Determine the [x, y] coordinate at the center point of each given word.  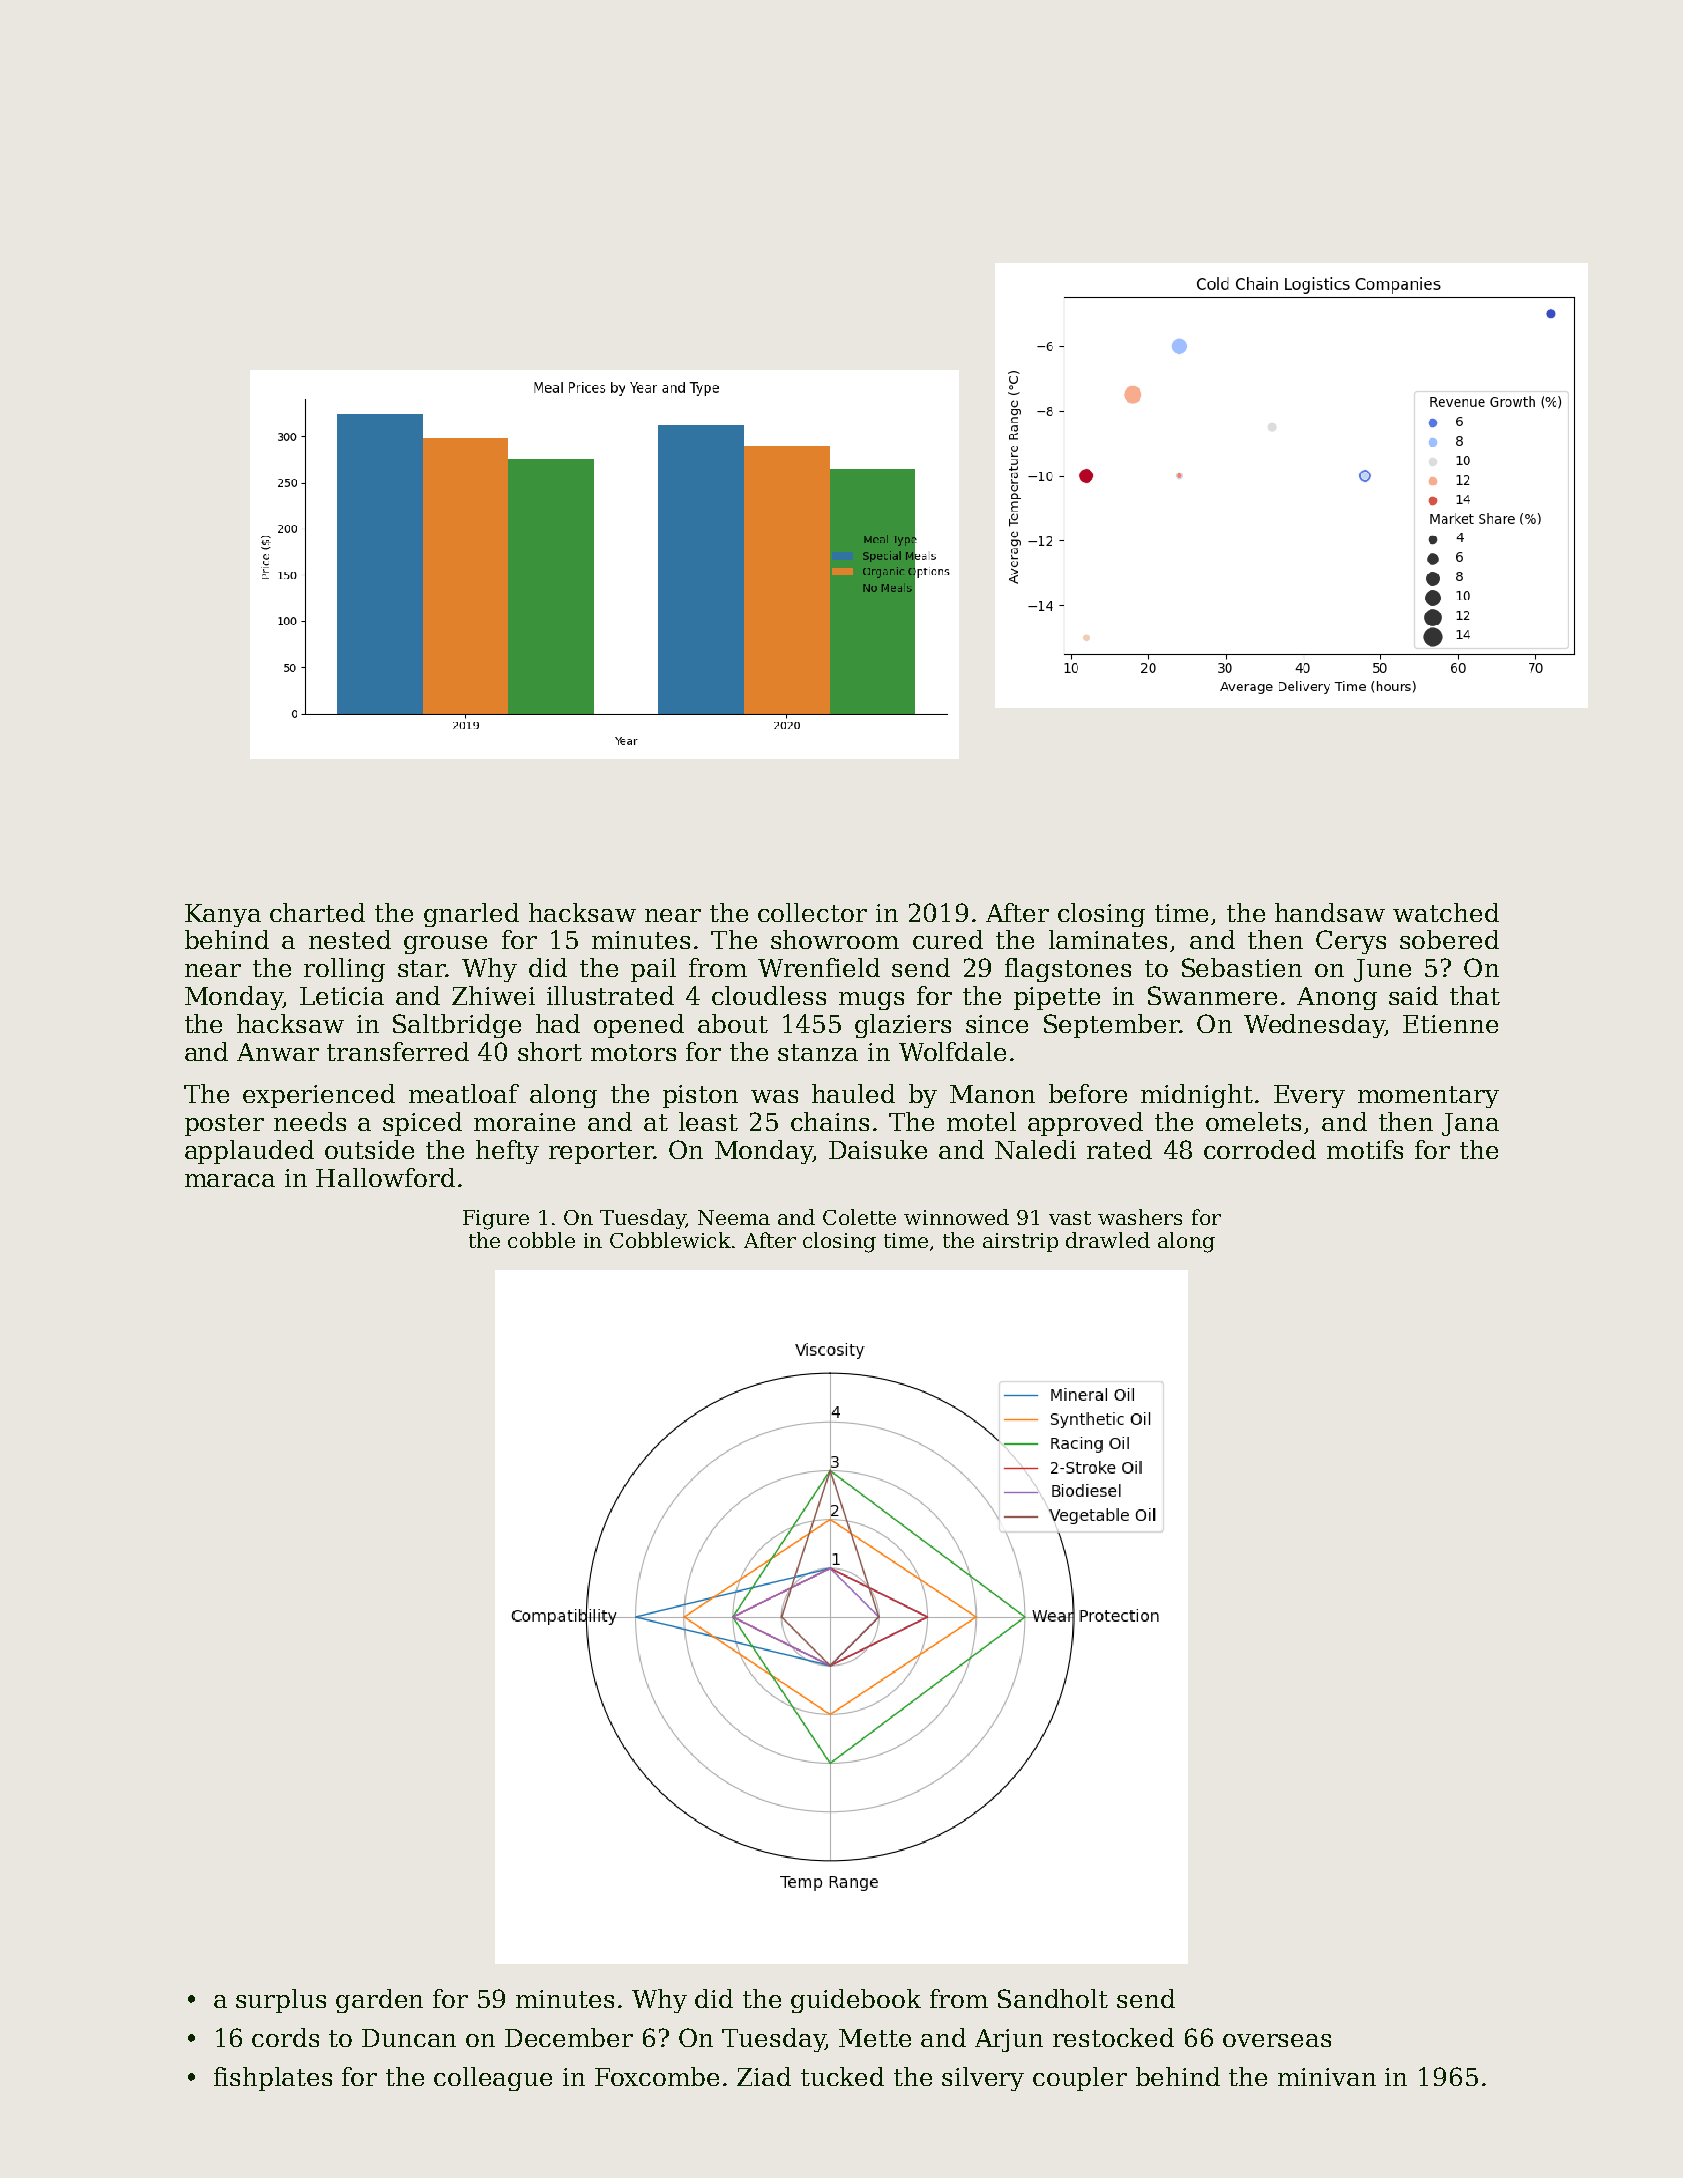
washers [1140, 1217]
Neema [734, 1217]
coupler [1080, 2079]
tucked [842, 2076]
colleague [493, 2079]
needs [310, 1121]
